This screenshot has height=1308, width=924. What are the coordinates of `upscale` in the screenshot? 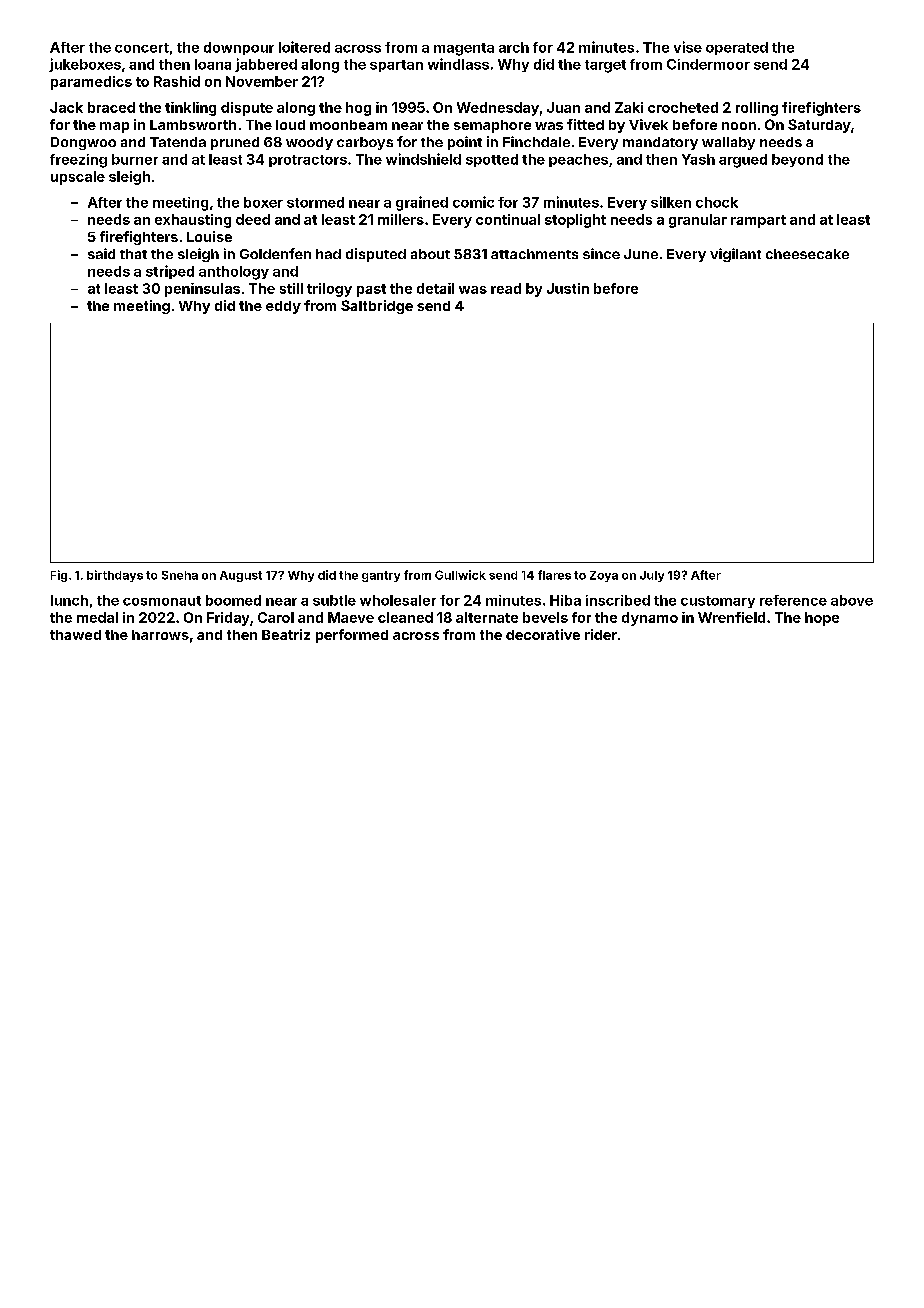 It's located at (78, 178).
